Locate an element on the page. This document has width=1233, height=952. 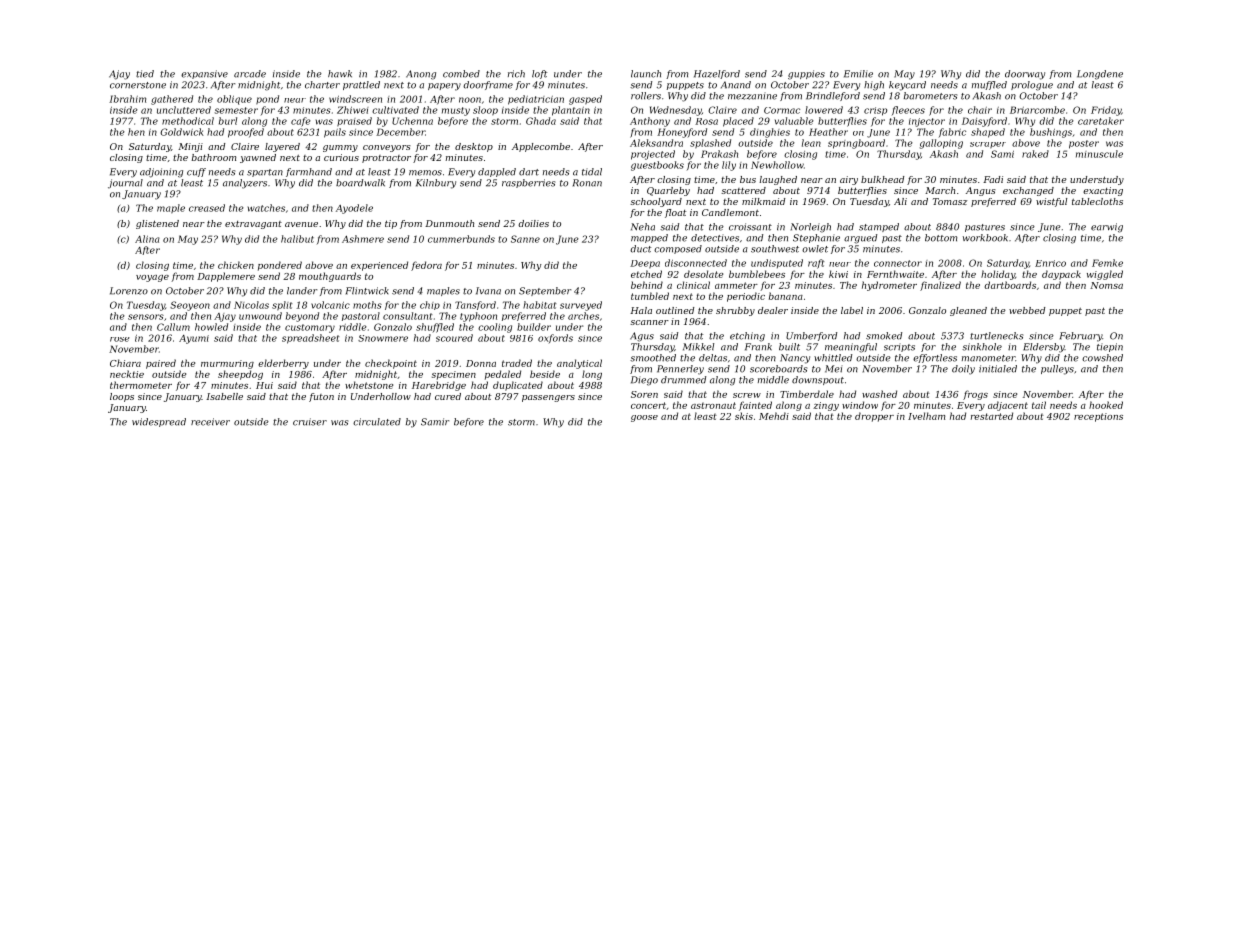
combed is located at coordinates (461, 74).
